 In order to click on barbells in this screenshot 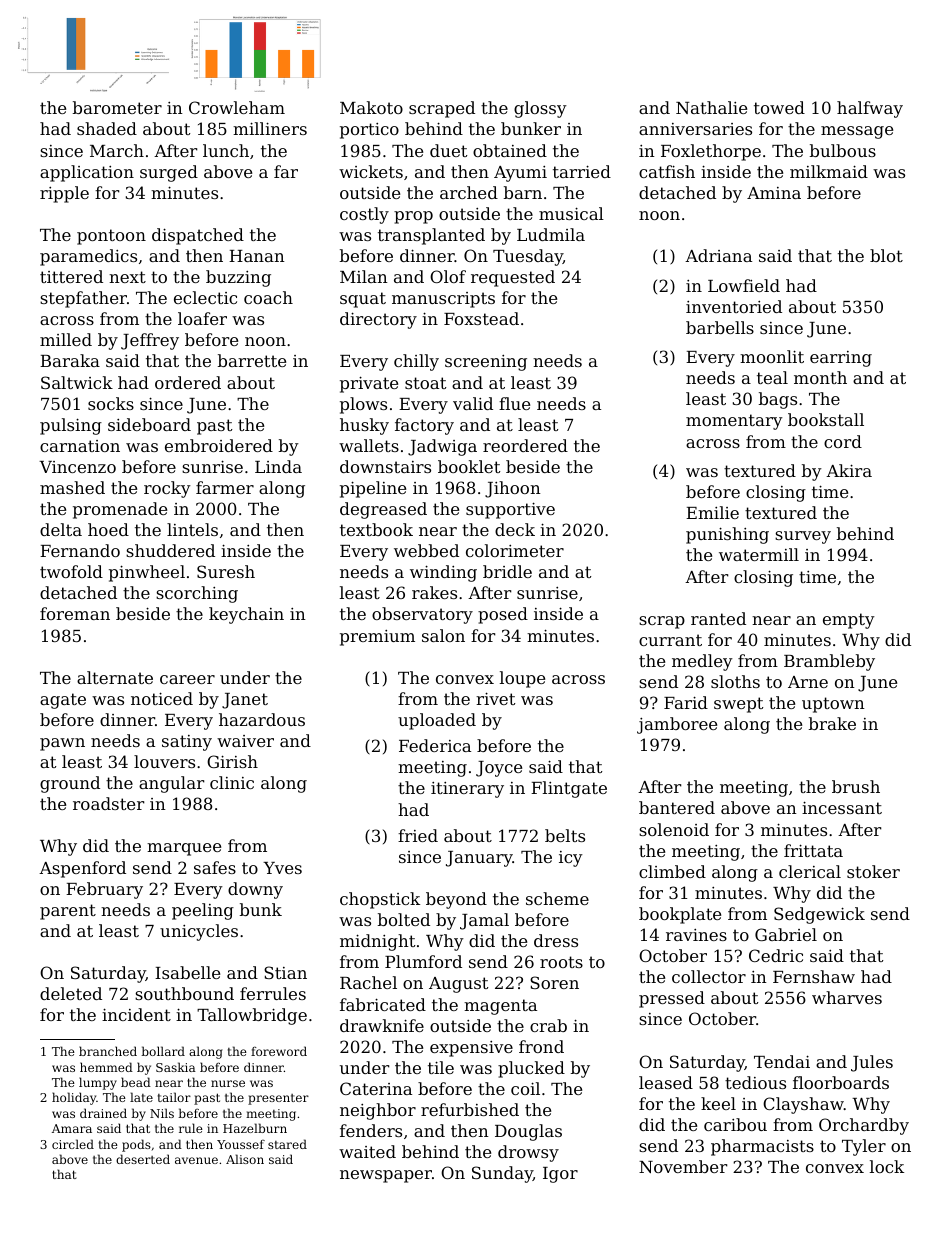, I will do `click(720, 327)`.
